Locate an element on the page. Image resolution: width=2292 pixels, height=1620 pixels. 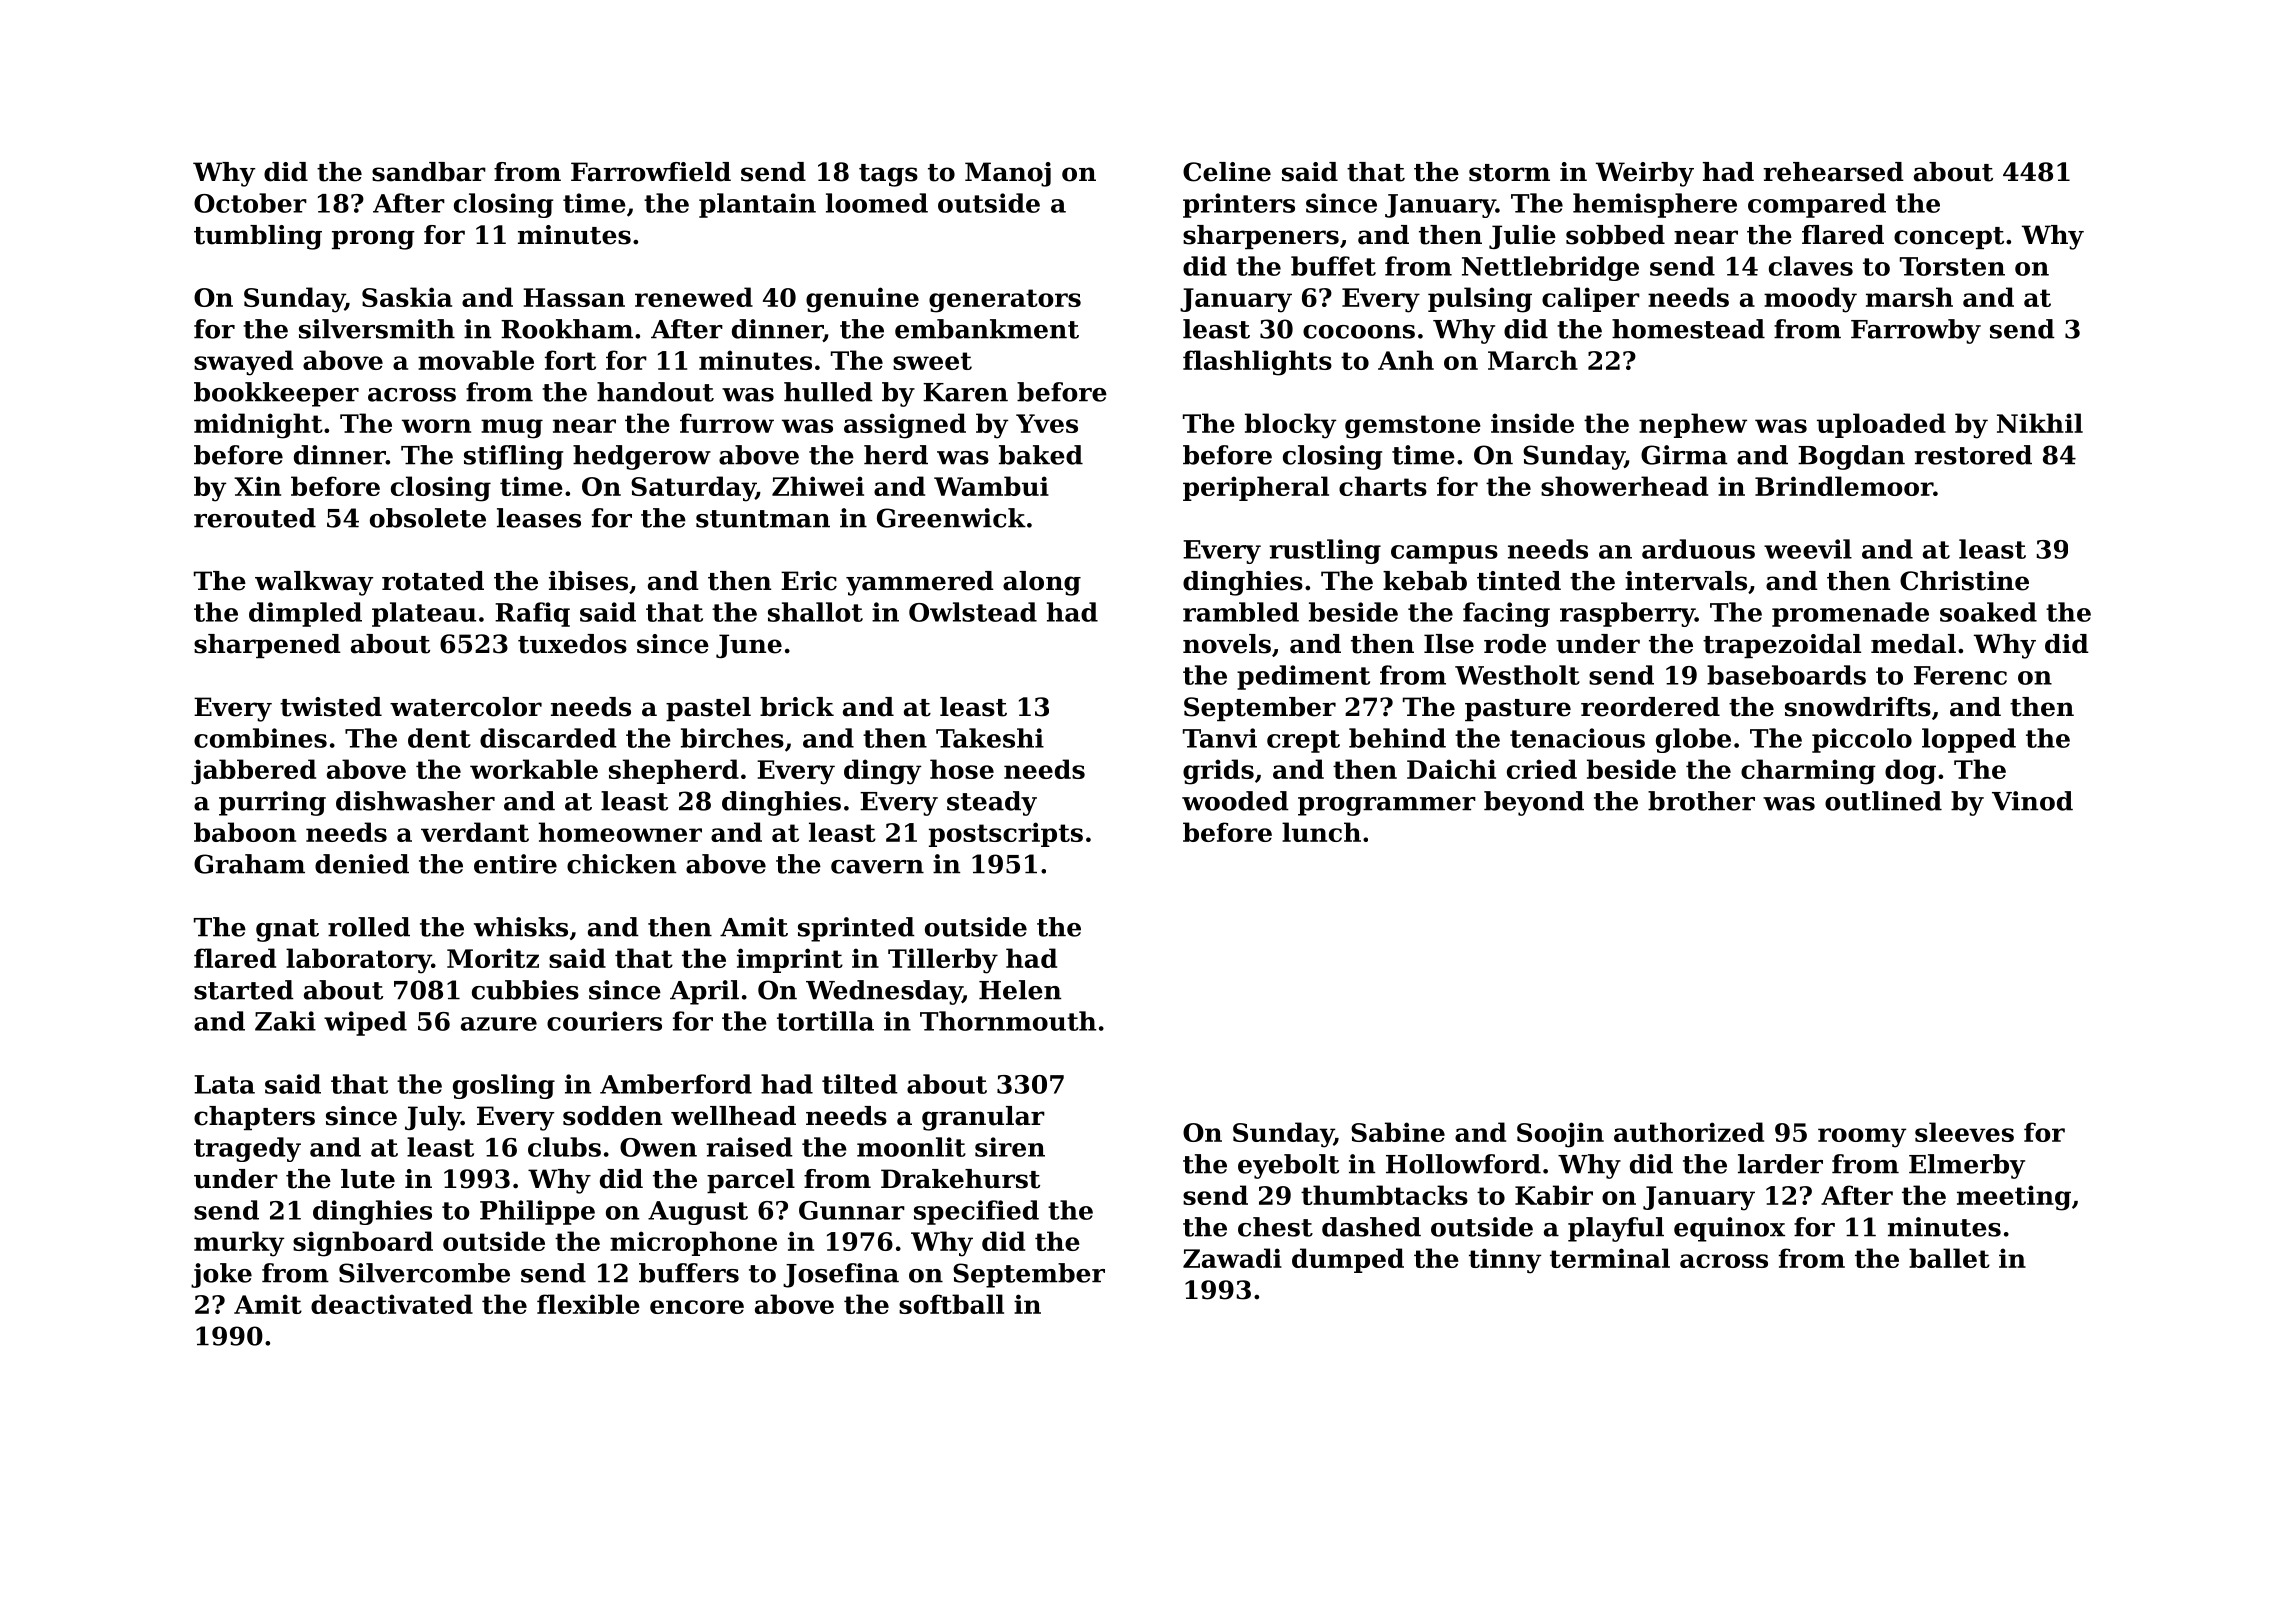
renewed is located at coordinates (694, 297).
